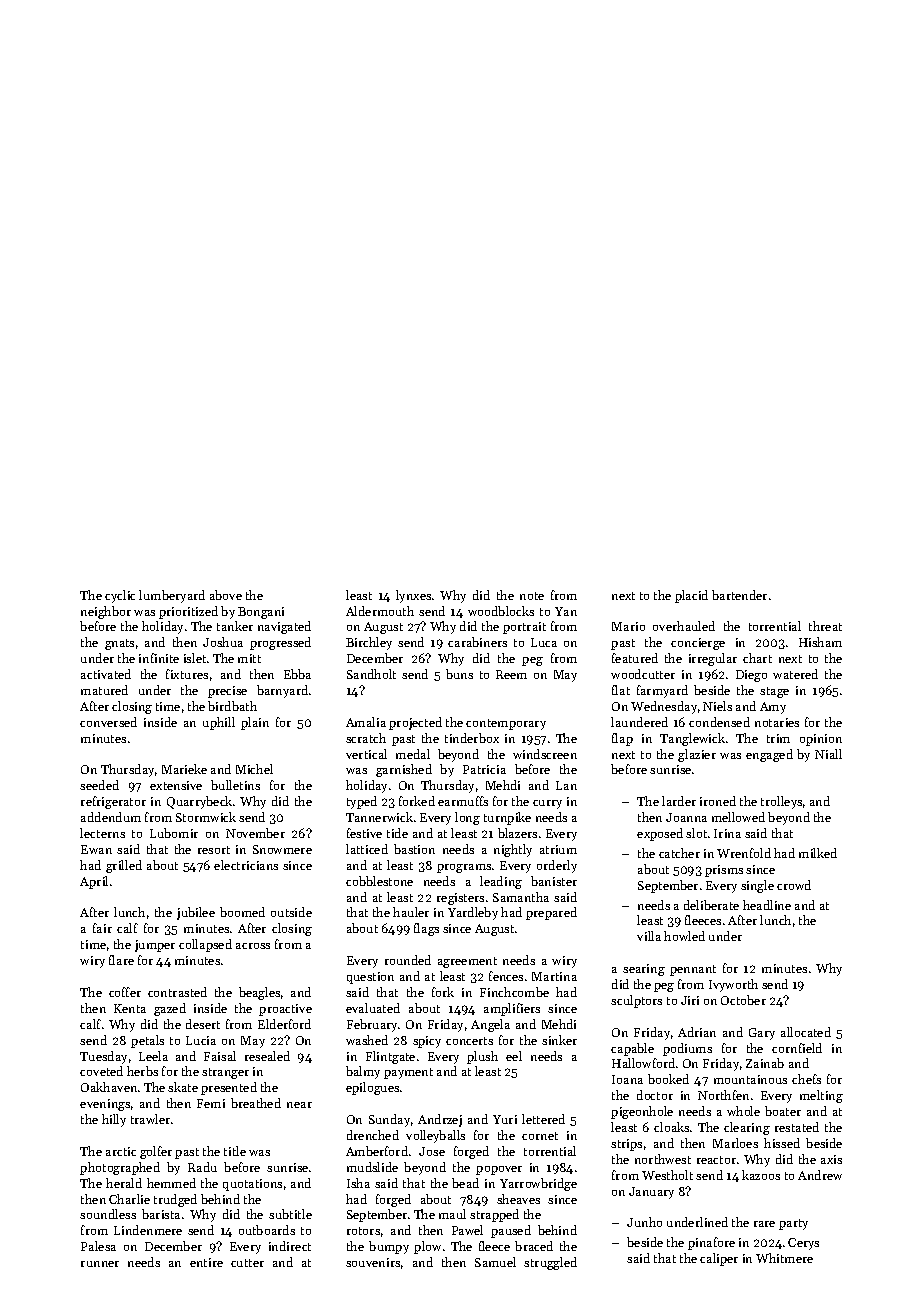 The width and height of the page is (924, 1308). What do you see at coordinates (649, 936) in the page?
I see `villa` at bounding box center [649, 936].
